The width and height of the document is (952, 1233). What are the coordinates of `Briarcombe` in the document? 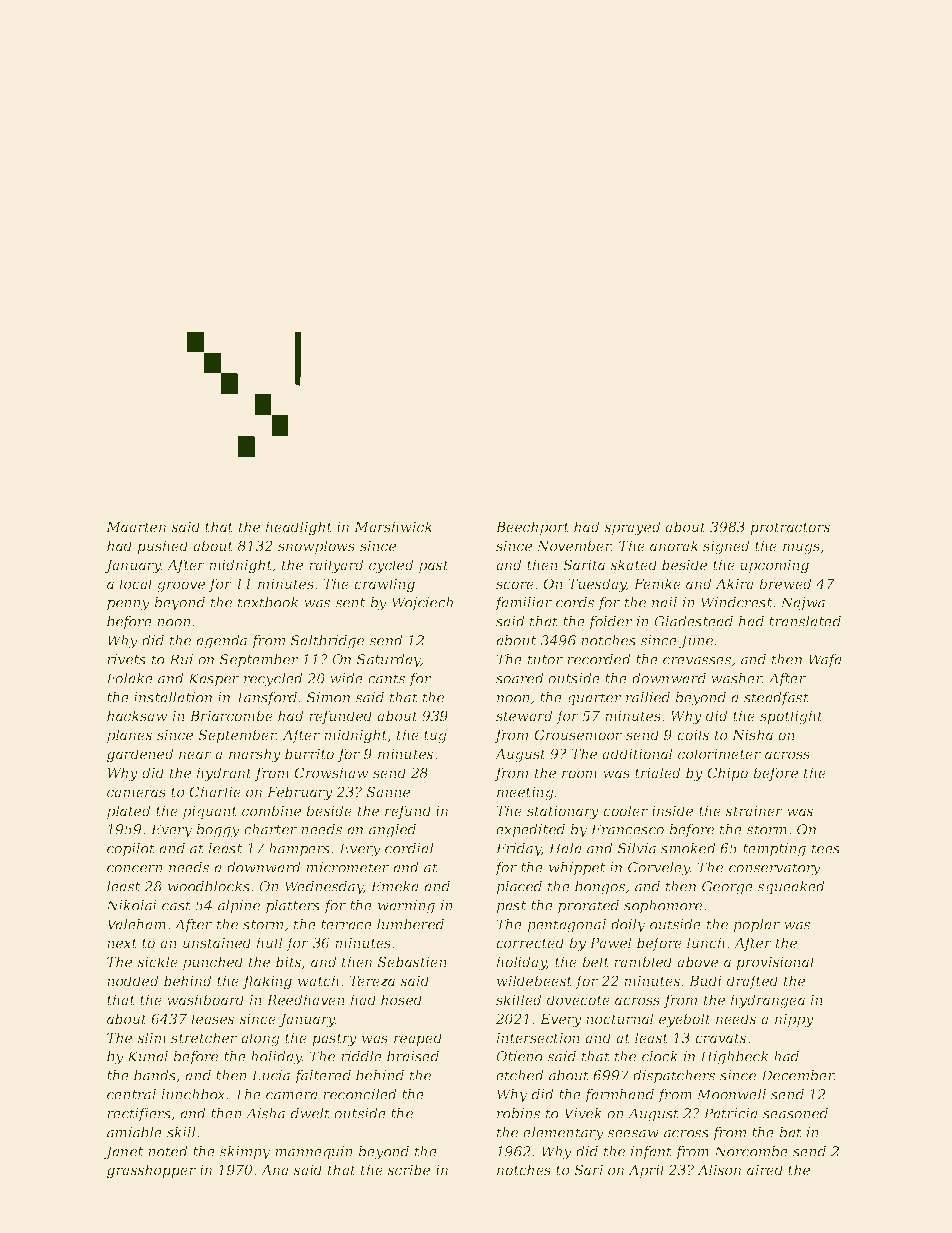 It's located at (231, 715).
